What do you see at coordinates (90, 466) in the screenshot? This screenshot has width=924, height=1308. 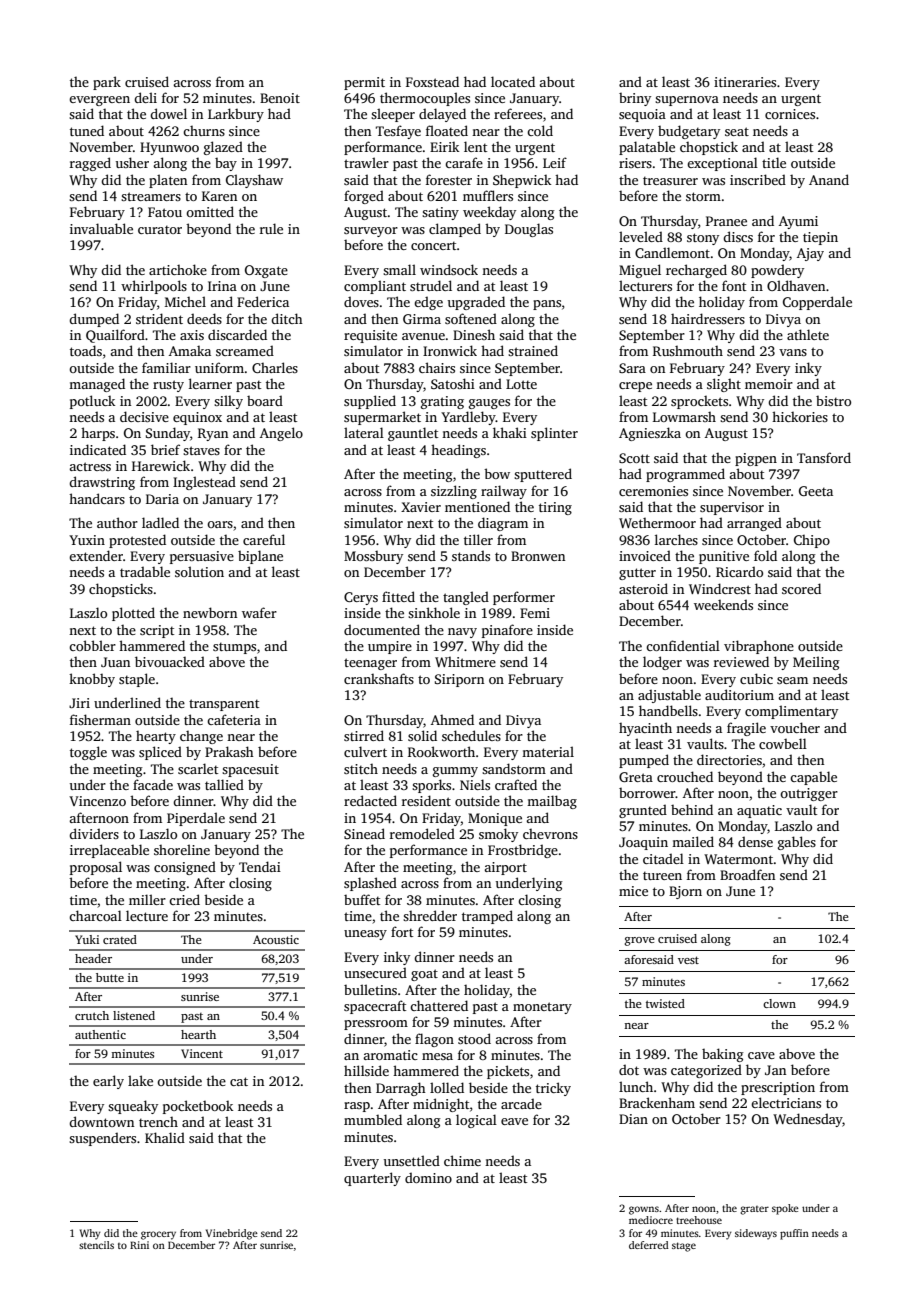 I see `actress` at bounding box center [90, 466].
